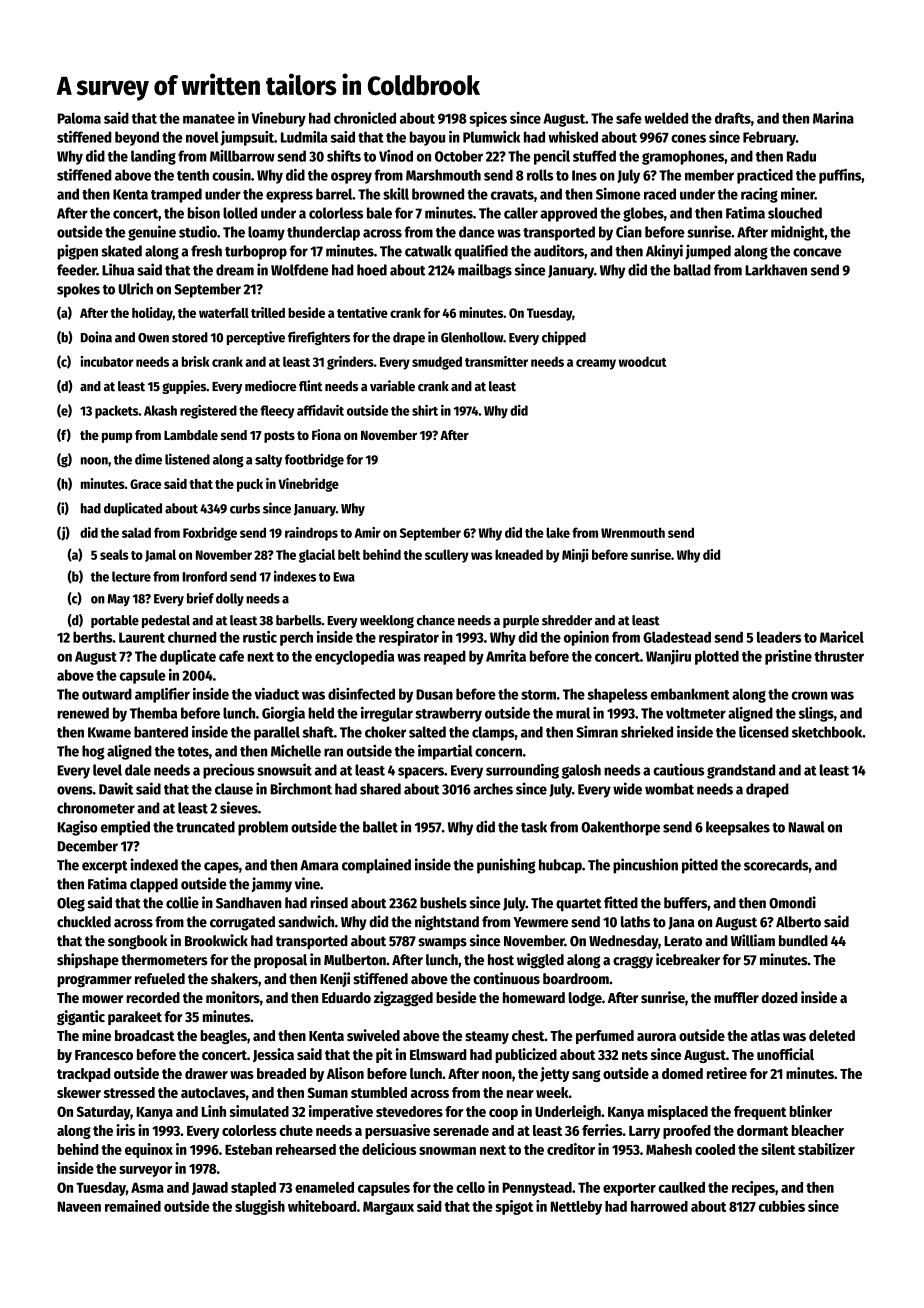  I want to click on approved, so click(568, 214).
